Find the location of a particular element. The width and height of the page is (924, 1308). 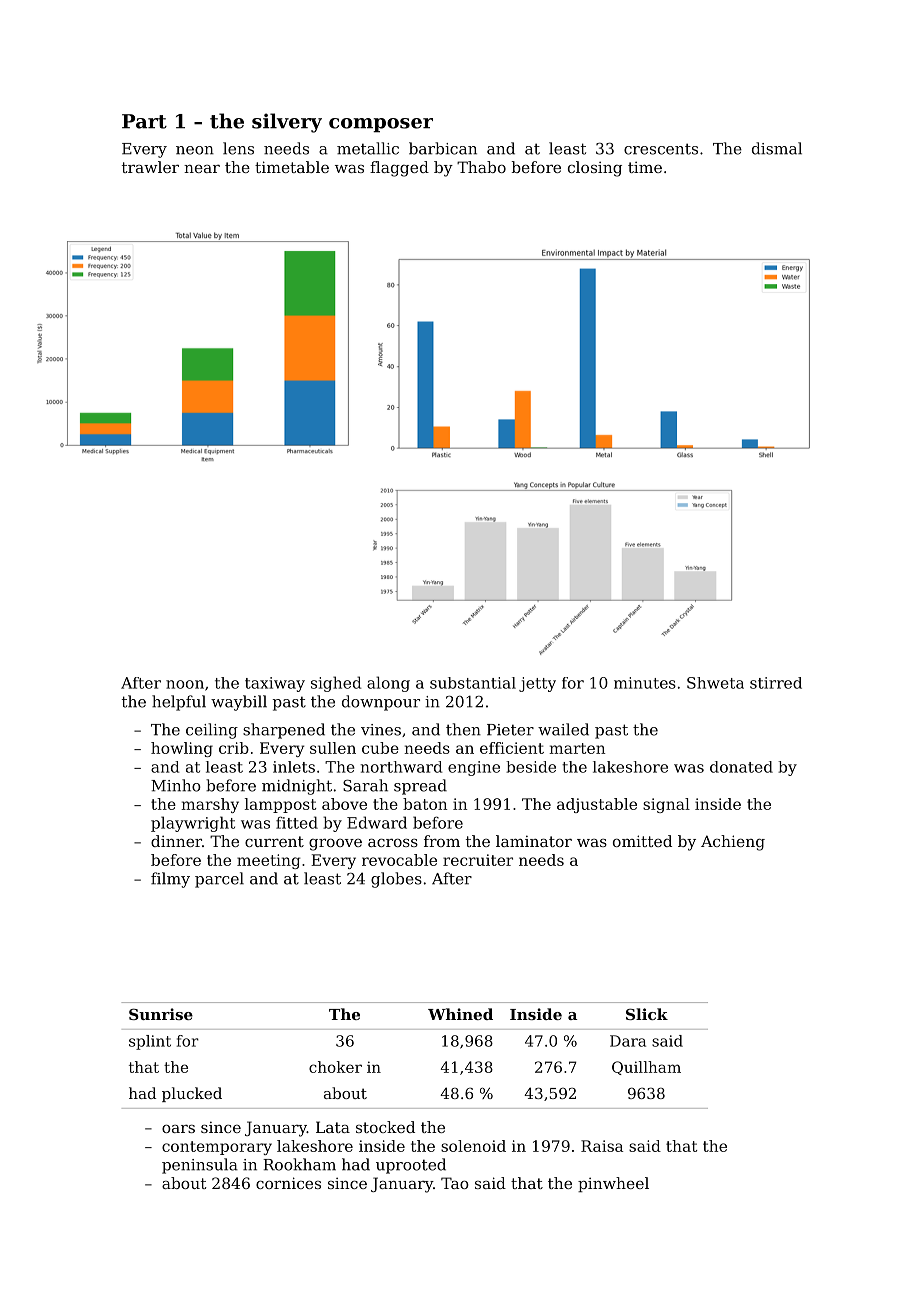

Part is located at coordinates (144, 121).
